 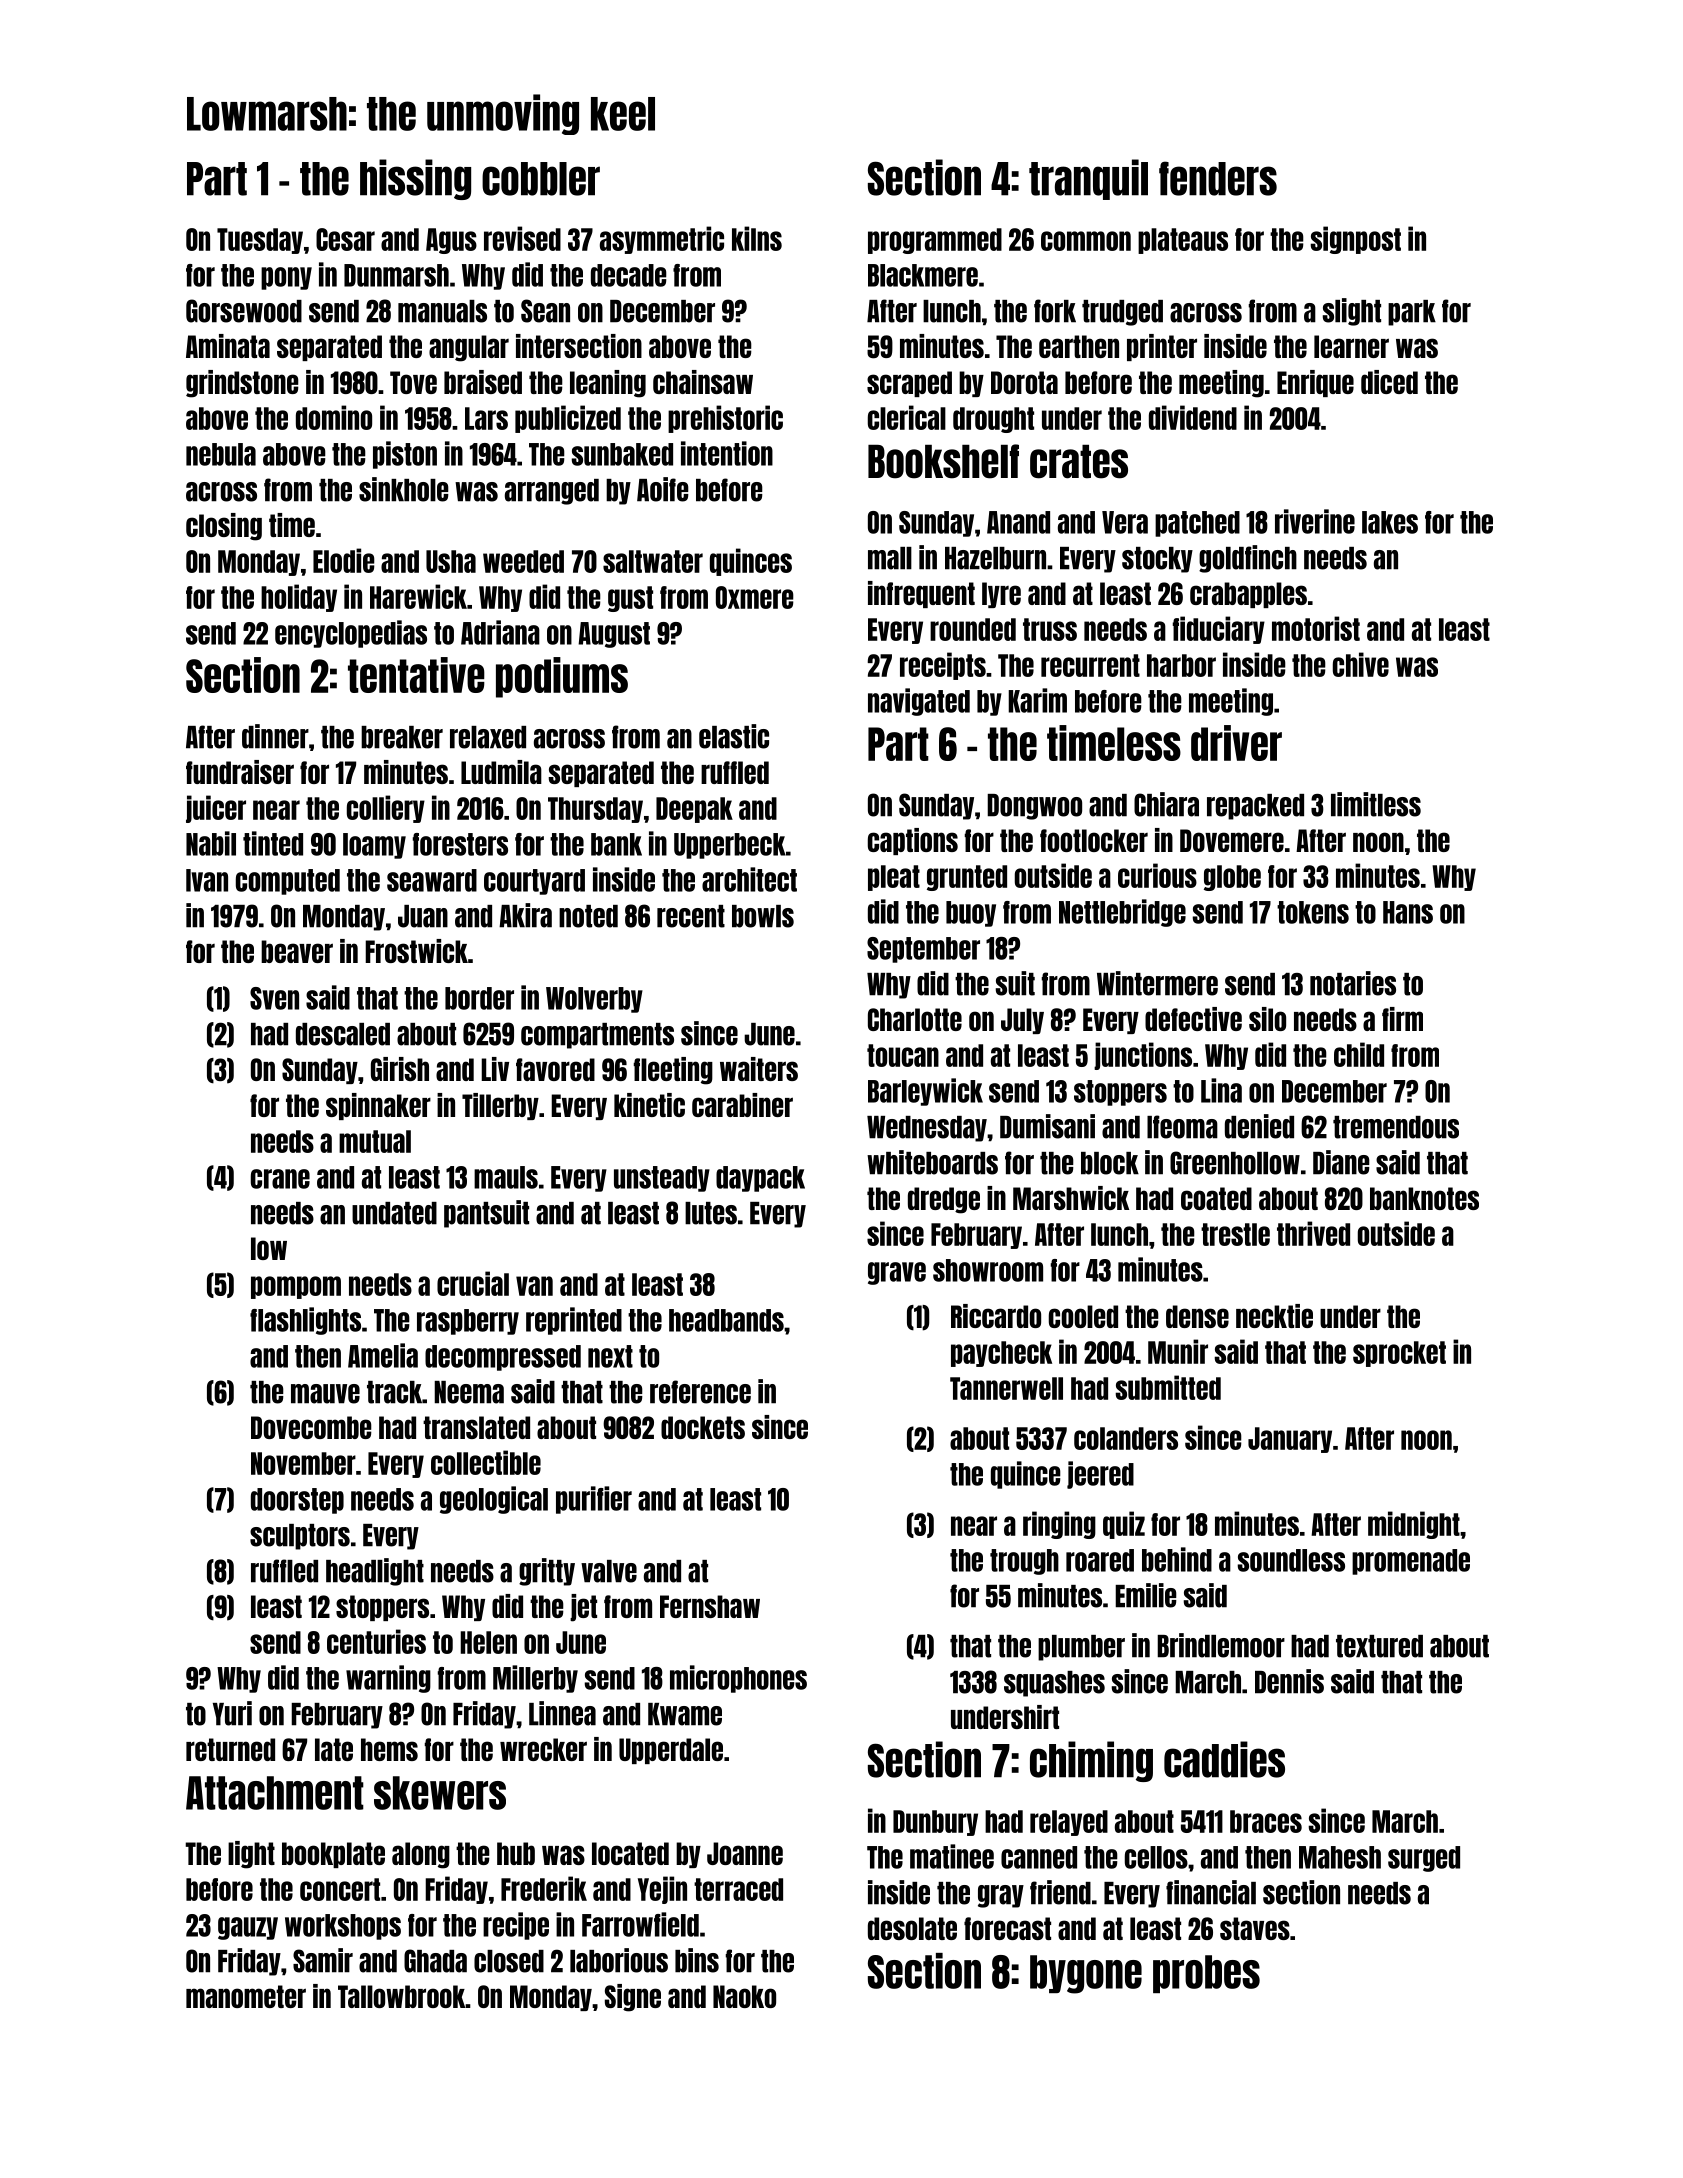 I want to click on Chiara, so click(x=1166, y=804).
